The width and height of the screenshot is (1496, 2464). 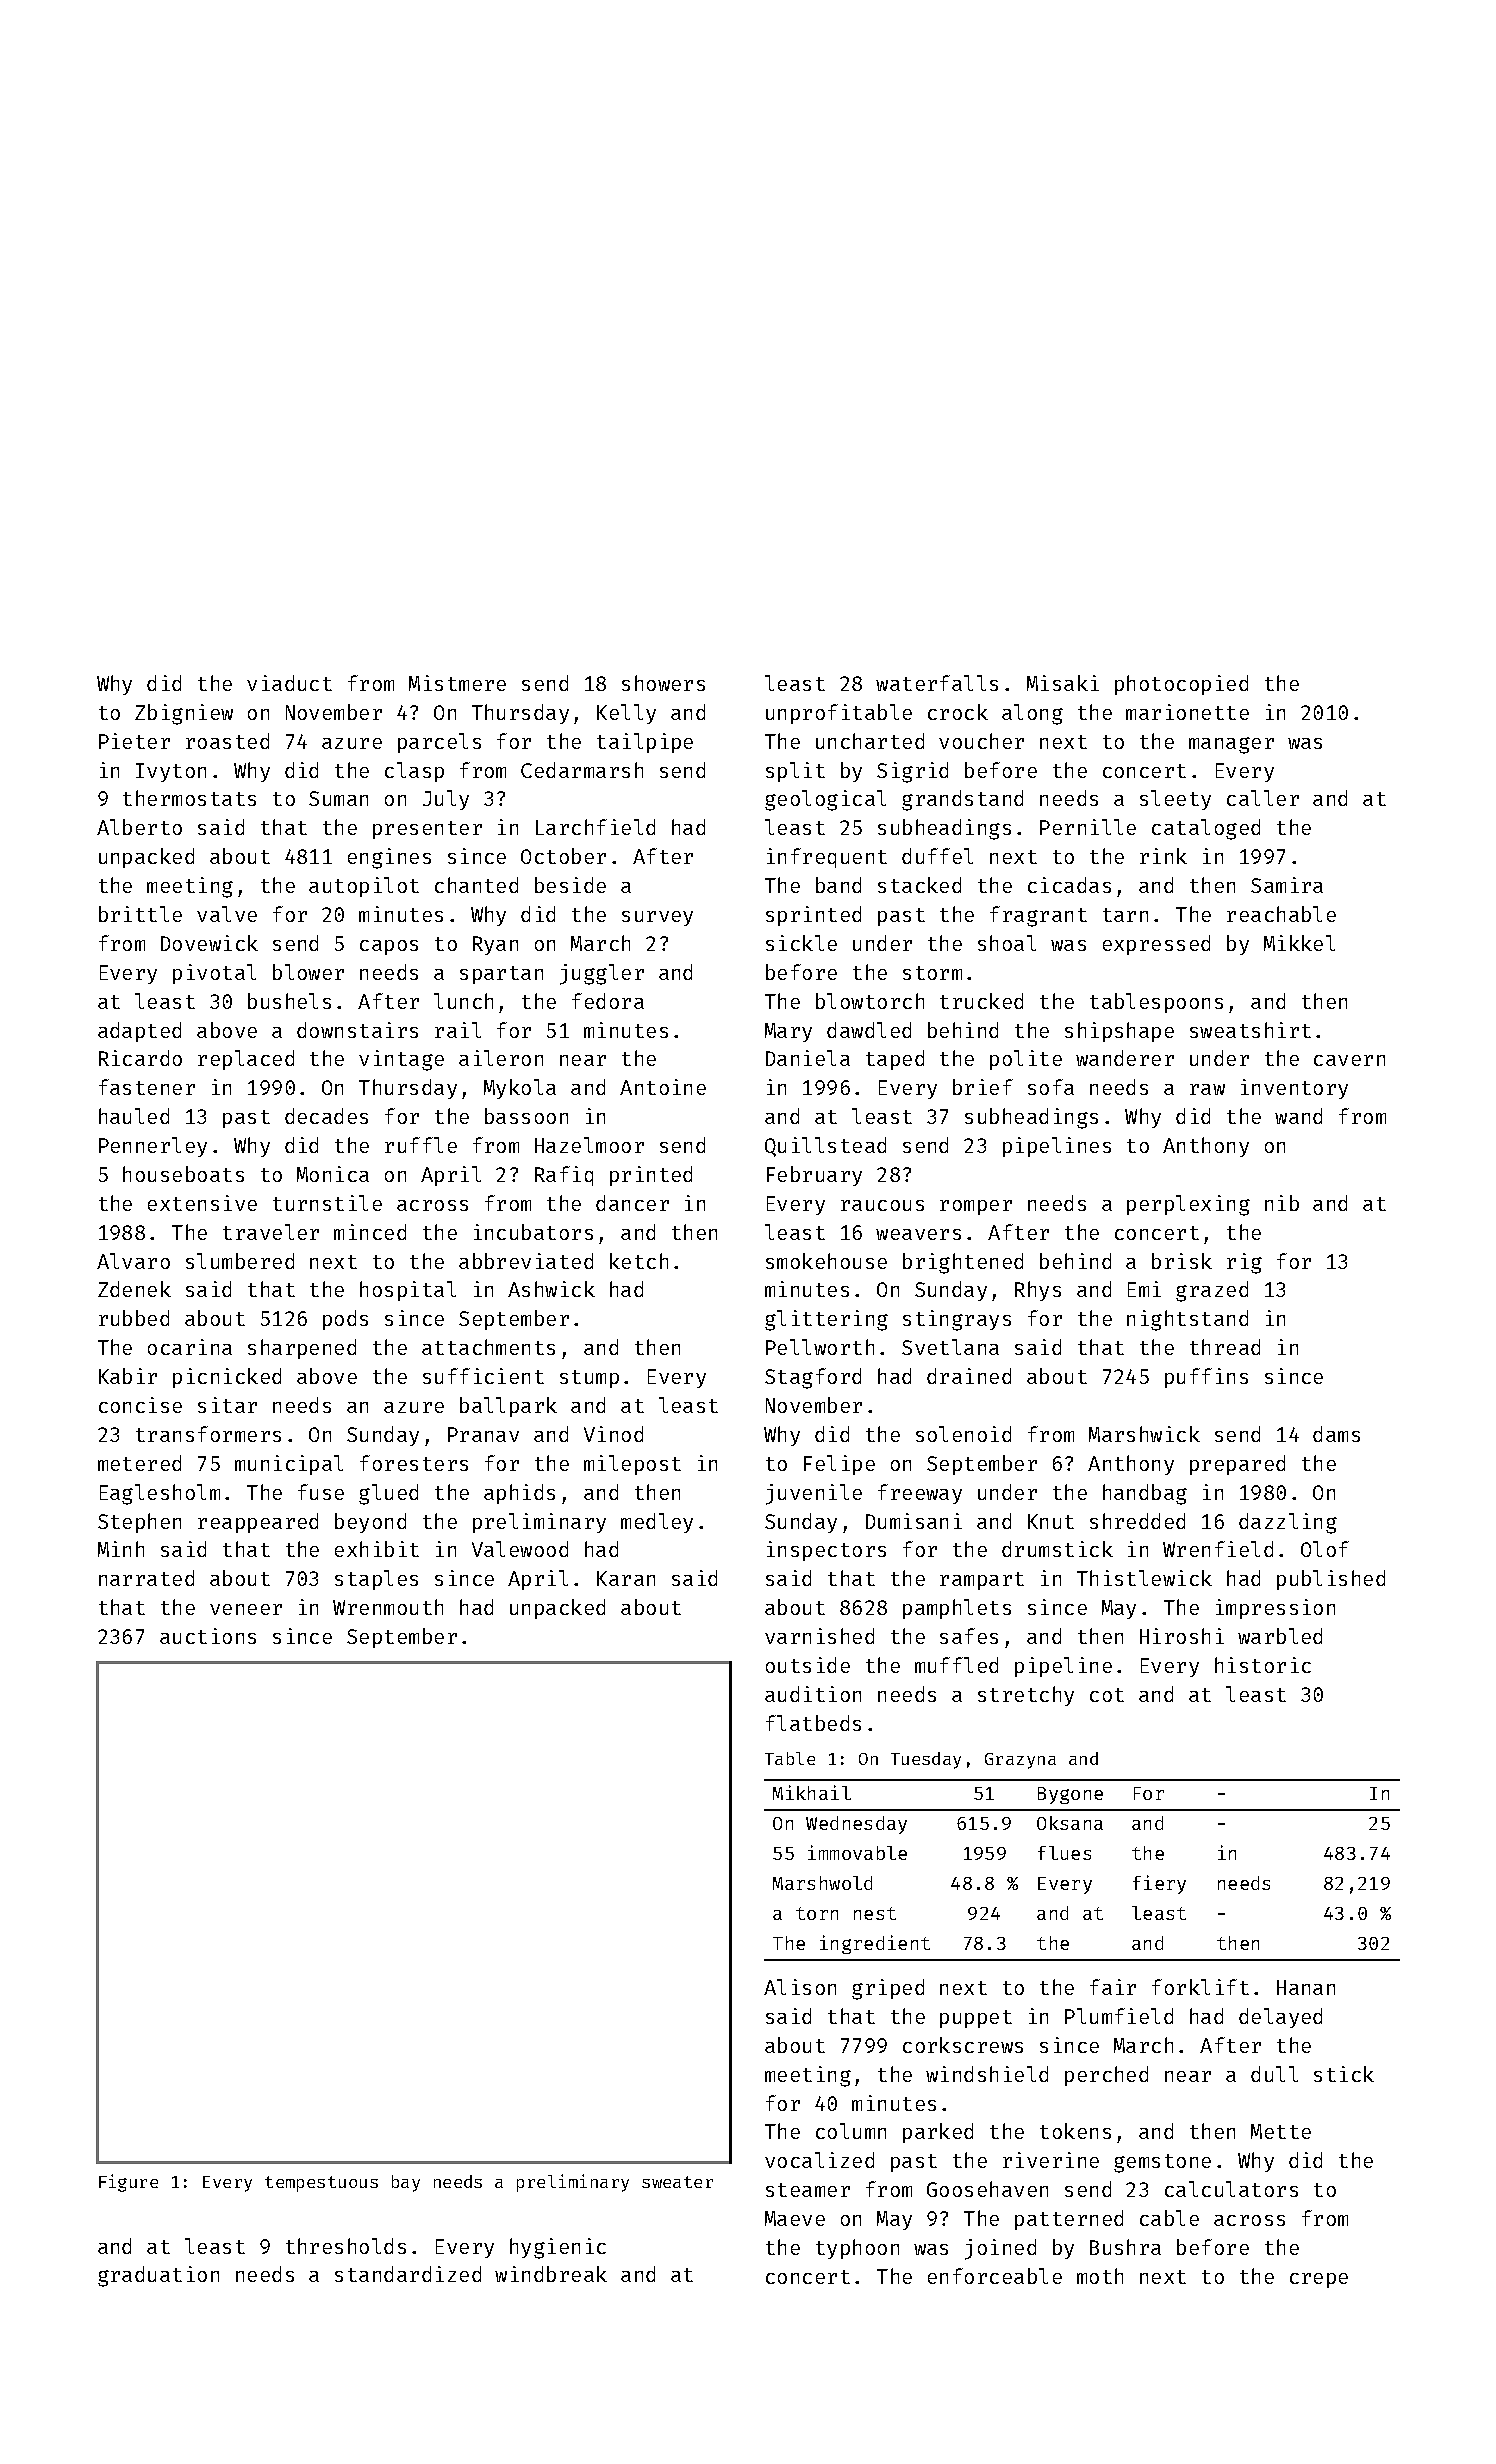 What do you see at coordinates (140, 1058) in the screenshot?
I see `Ricardo` at bounding box center [140, 1058].
